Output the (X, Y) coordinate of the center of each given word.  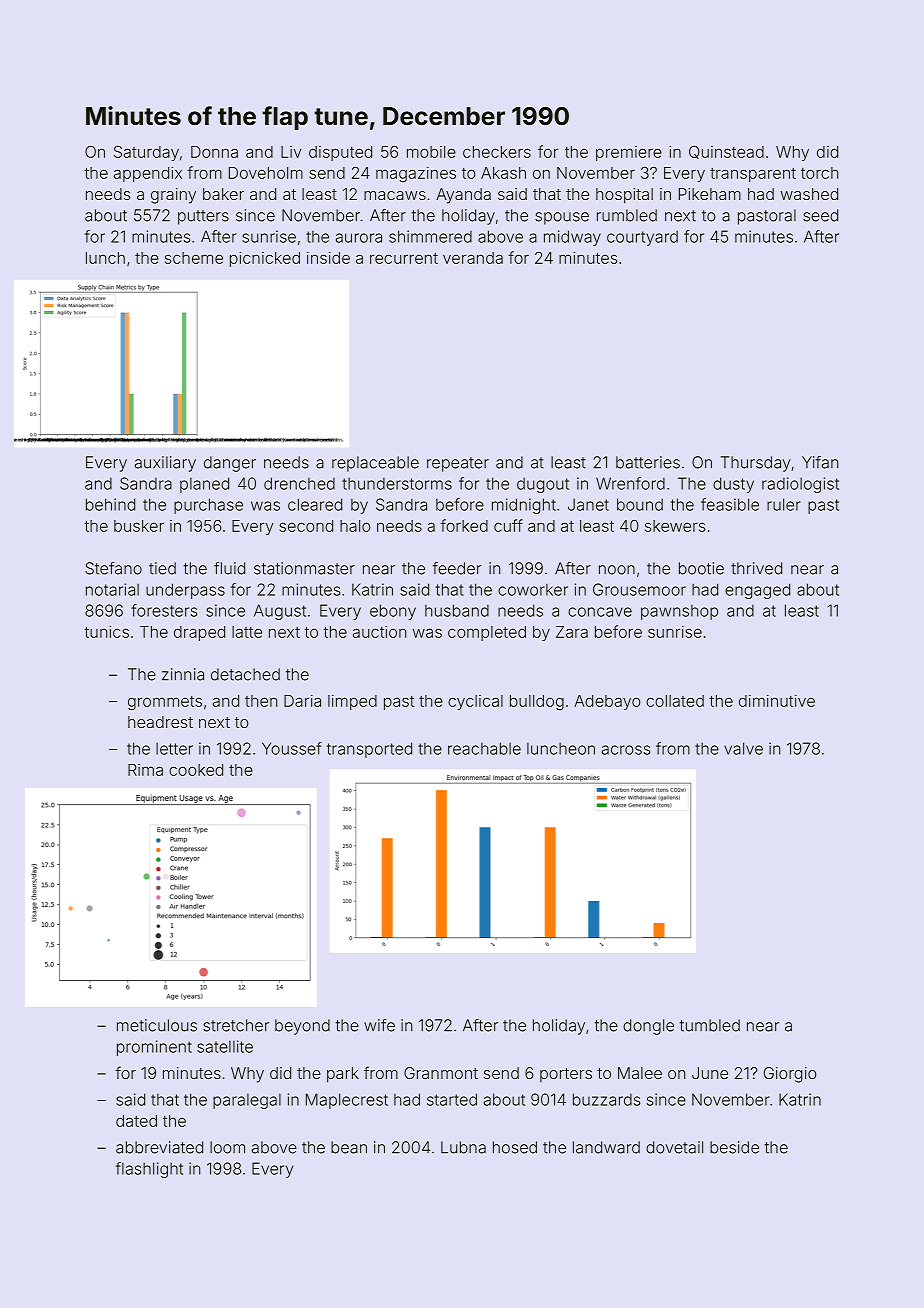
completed (487, 633)
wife (379, 1025)
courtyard (642, 238)
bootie (701, 568)
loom (227, 1147)
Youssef (292, 748)
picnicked (265, 259)
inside (328, 258)
